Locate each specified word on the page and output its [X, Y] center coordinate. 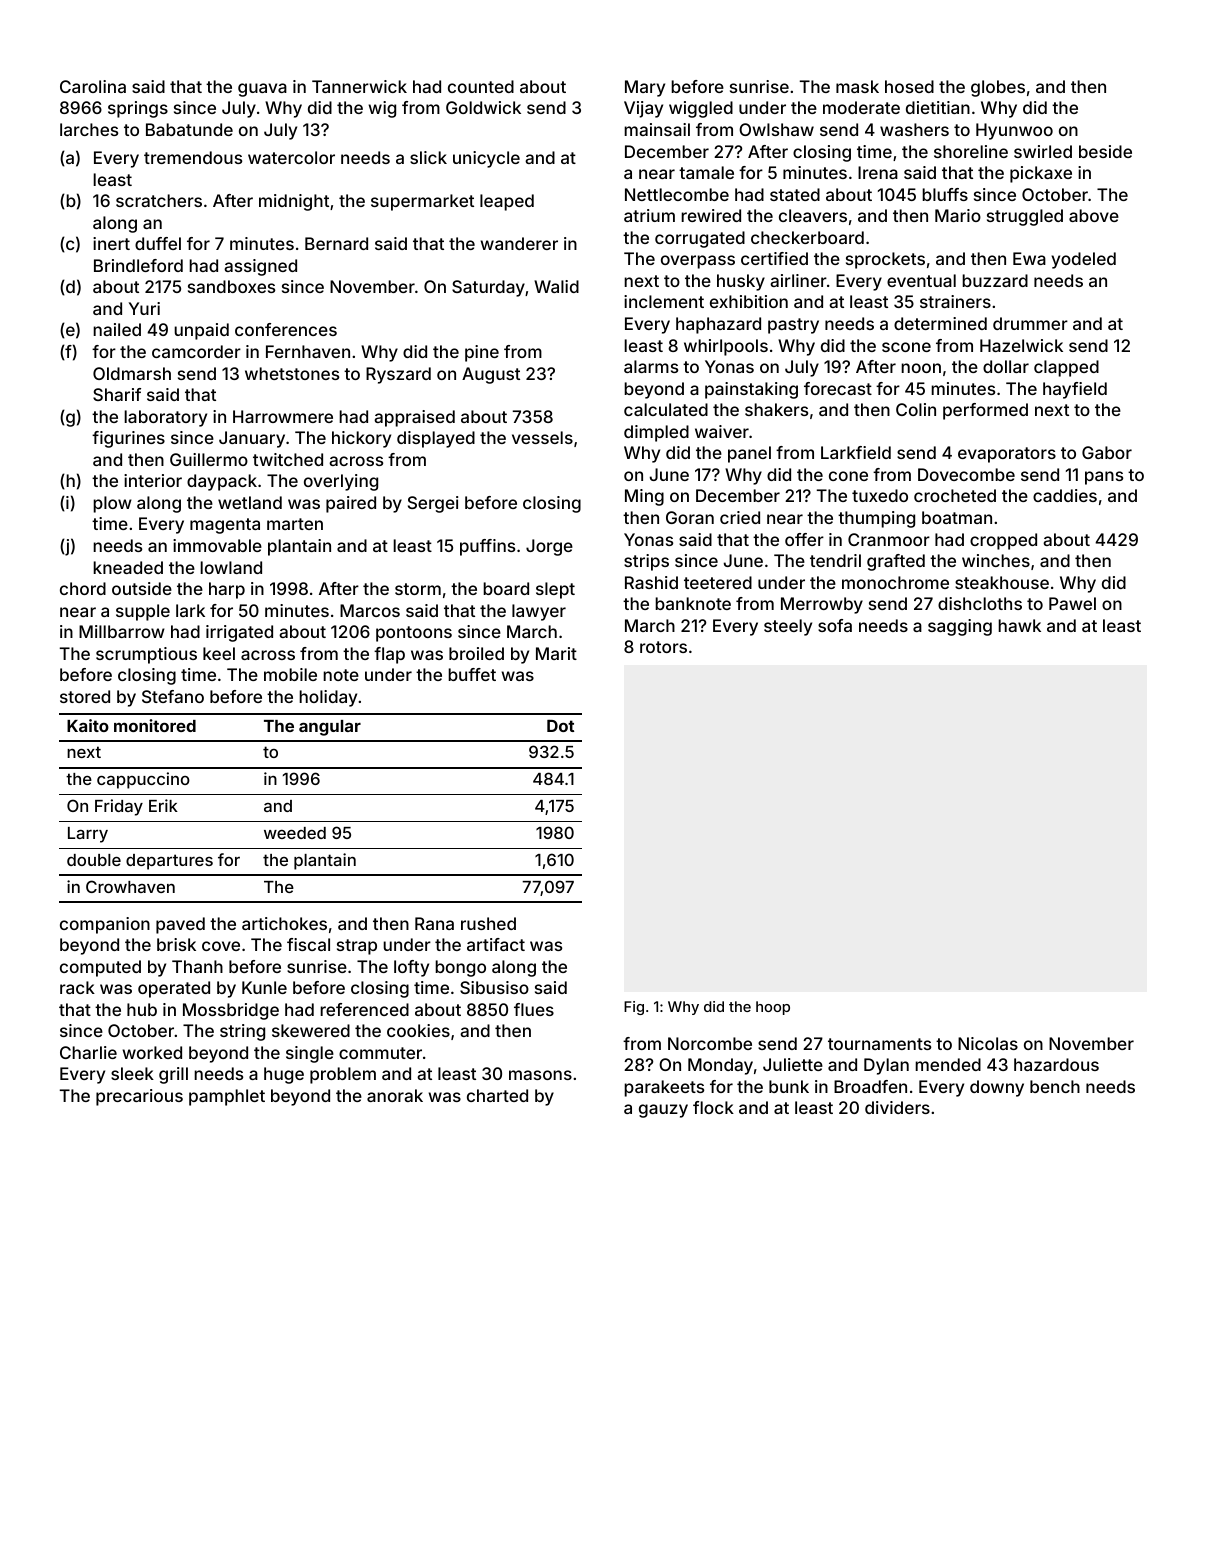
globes [998, 88]
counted [481, 86]
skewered [311, 1030]
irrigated [239, 633]
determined [940, 323]
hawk [1019, 625]
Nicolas [988, 1043]
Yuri [144, 308]
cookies [418, 1030]
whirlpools [726, 347]
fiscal [308, 944]
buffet [472, 674]
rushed [488, 923]
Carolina [93, 86]
